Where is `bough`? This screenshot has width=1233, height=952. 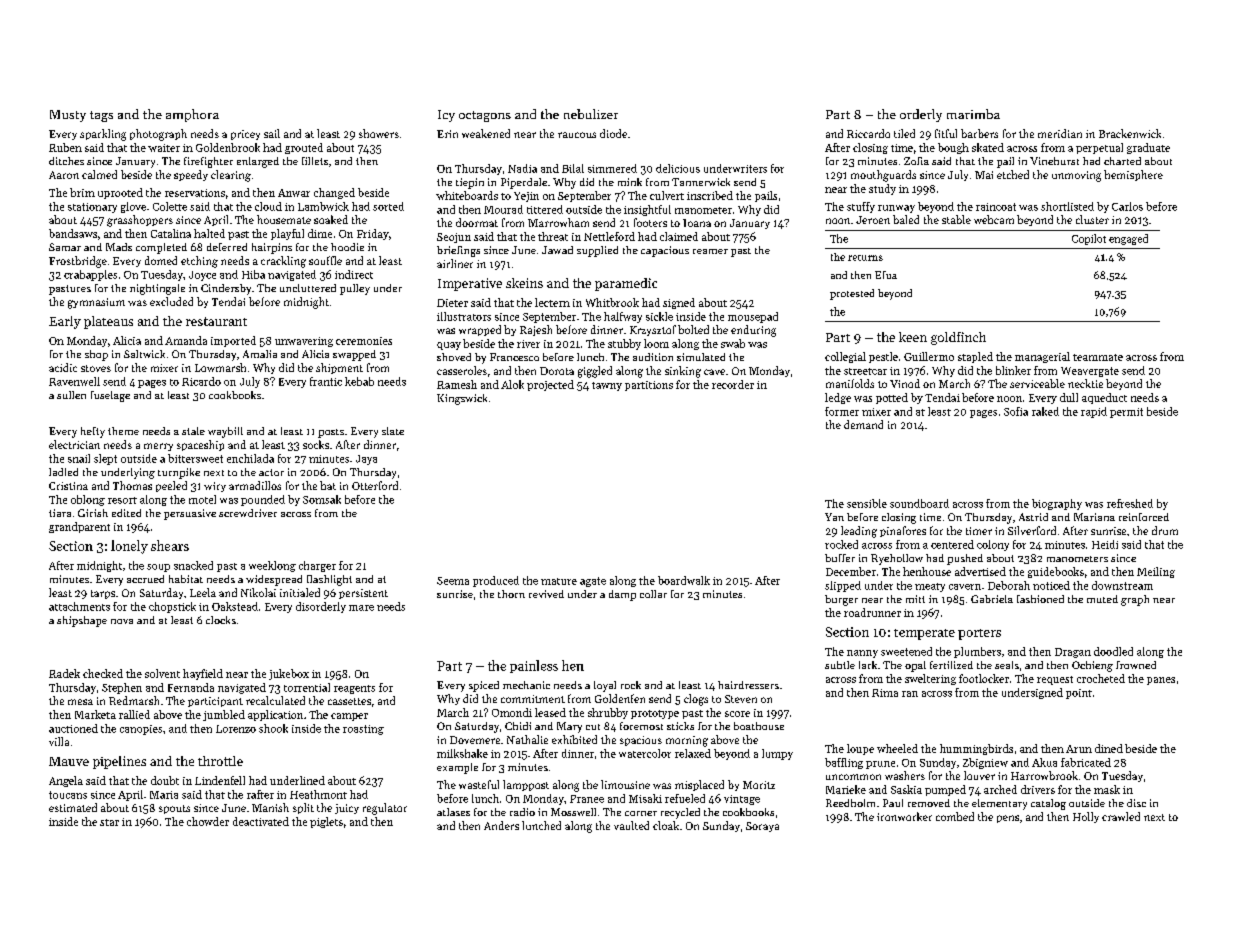
bough is located at coordinates (953, 148).
